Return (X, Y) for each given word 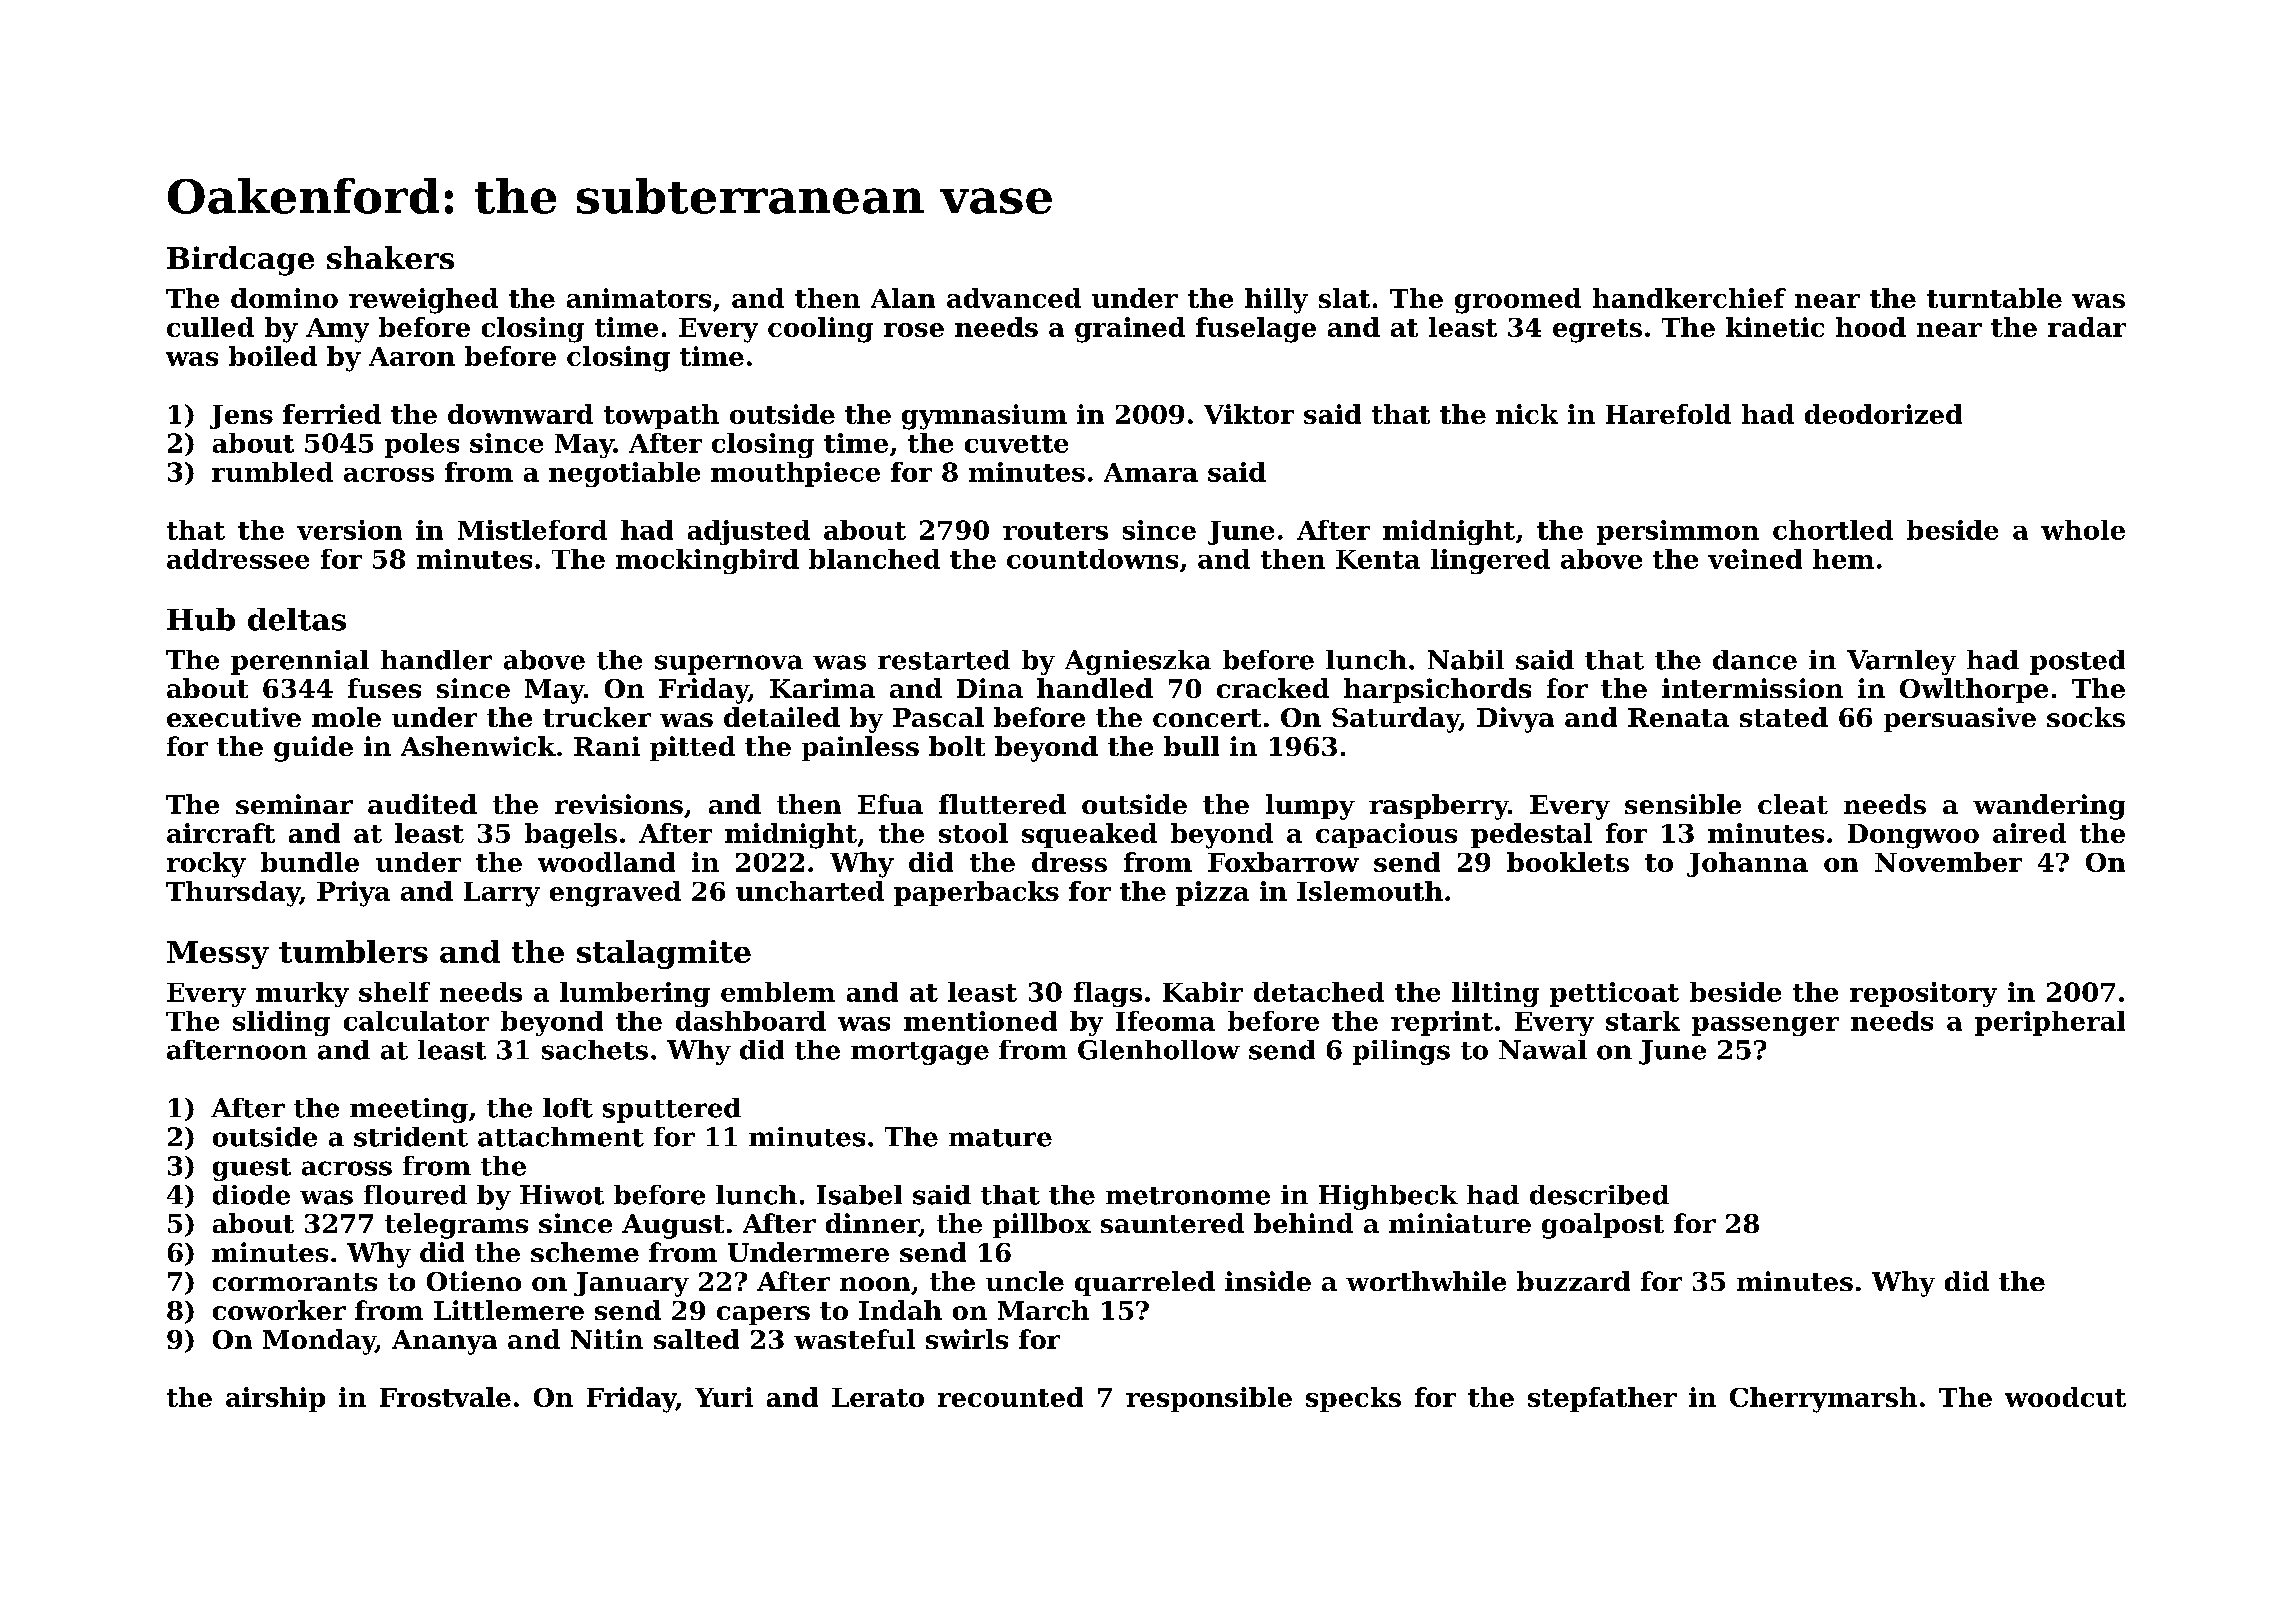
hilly (1276, 301)
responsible (1209, 1399)
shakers (390, 257)
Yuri (724, 1397)
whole (2083, 530)
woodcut (2065, 1397)
